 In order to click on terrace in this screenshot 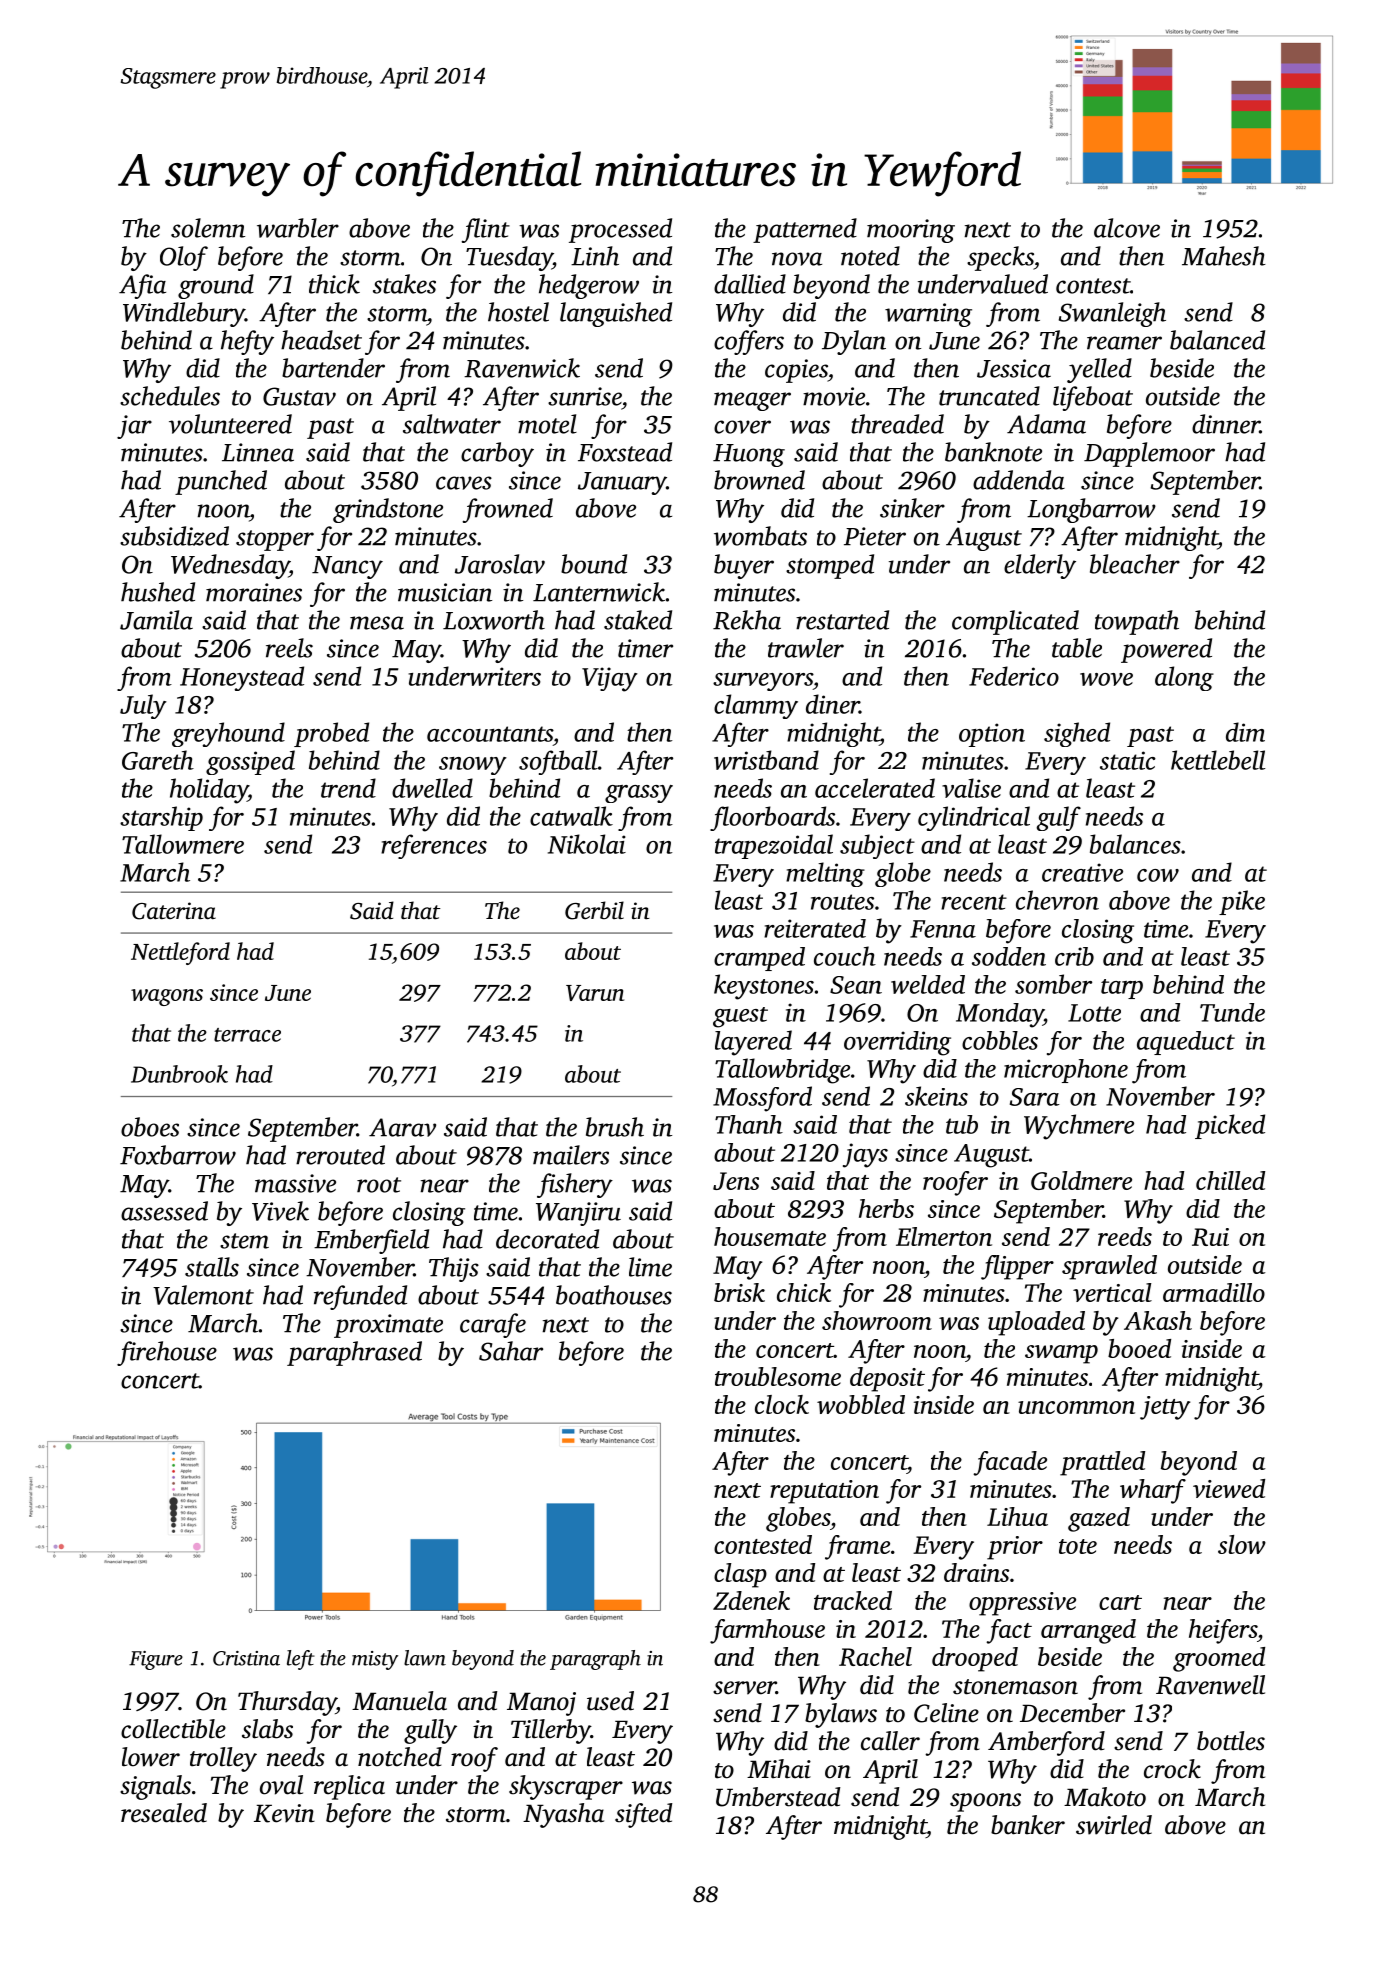, I will do `click(247, 1035)`.
